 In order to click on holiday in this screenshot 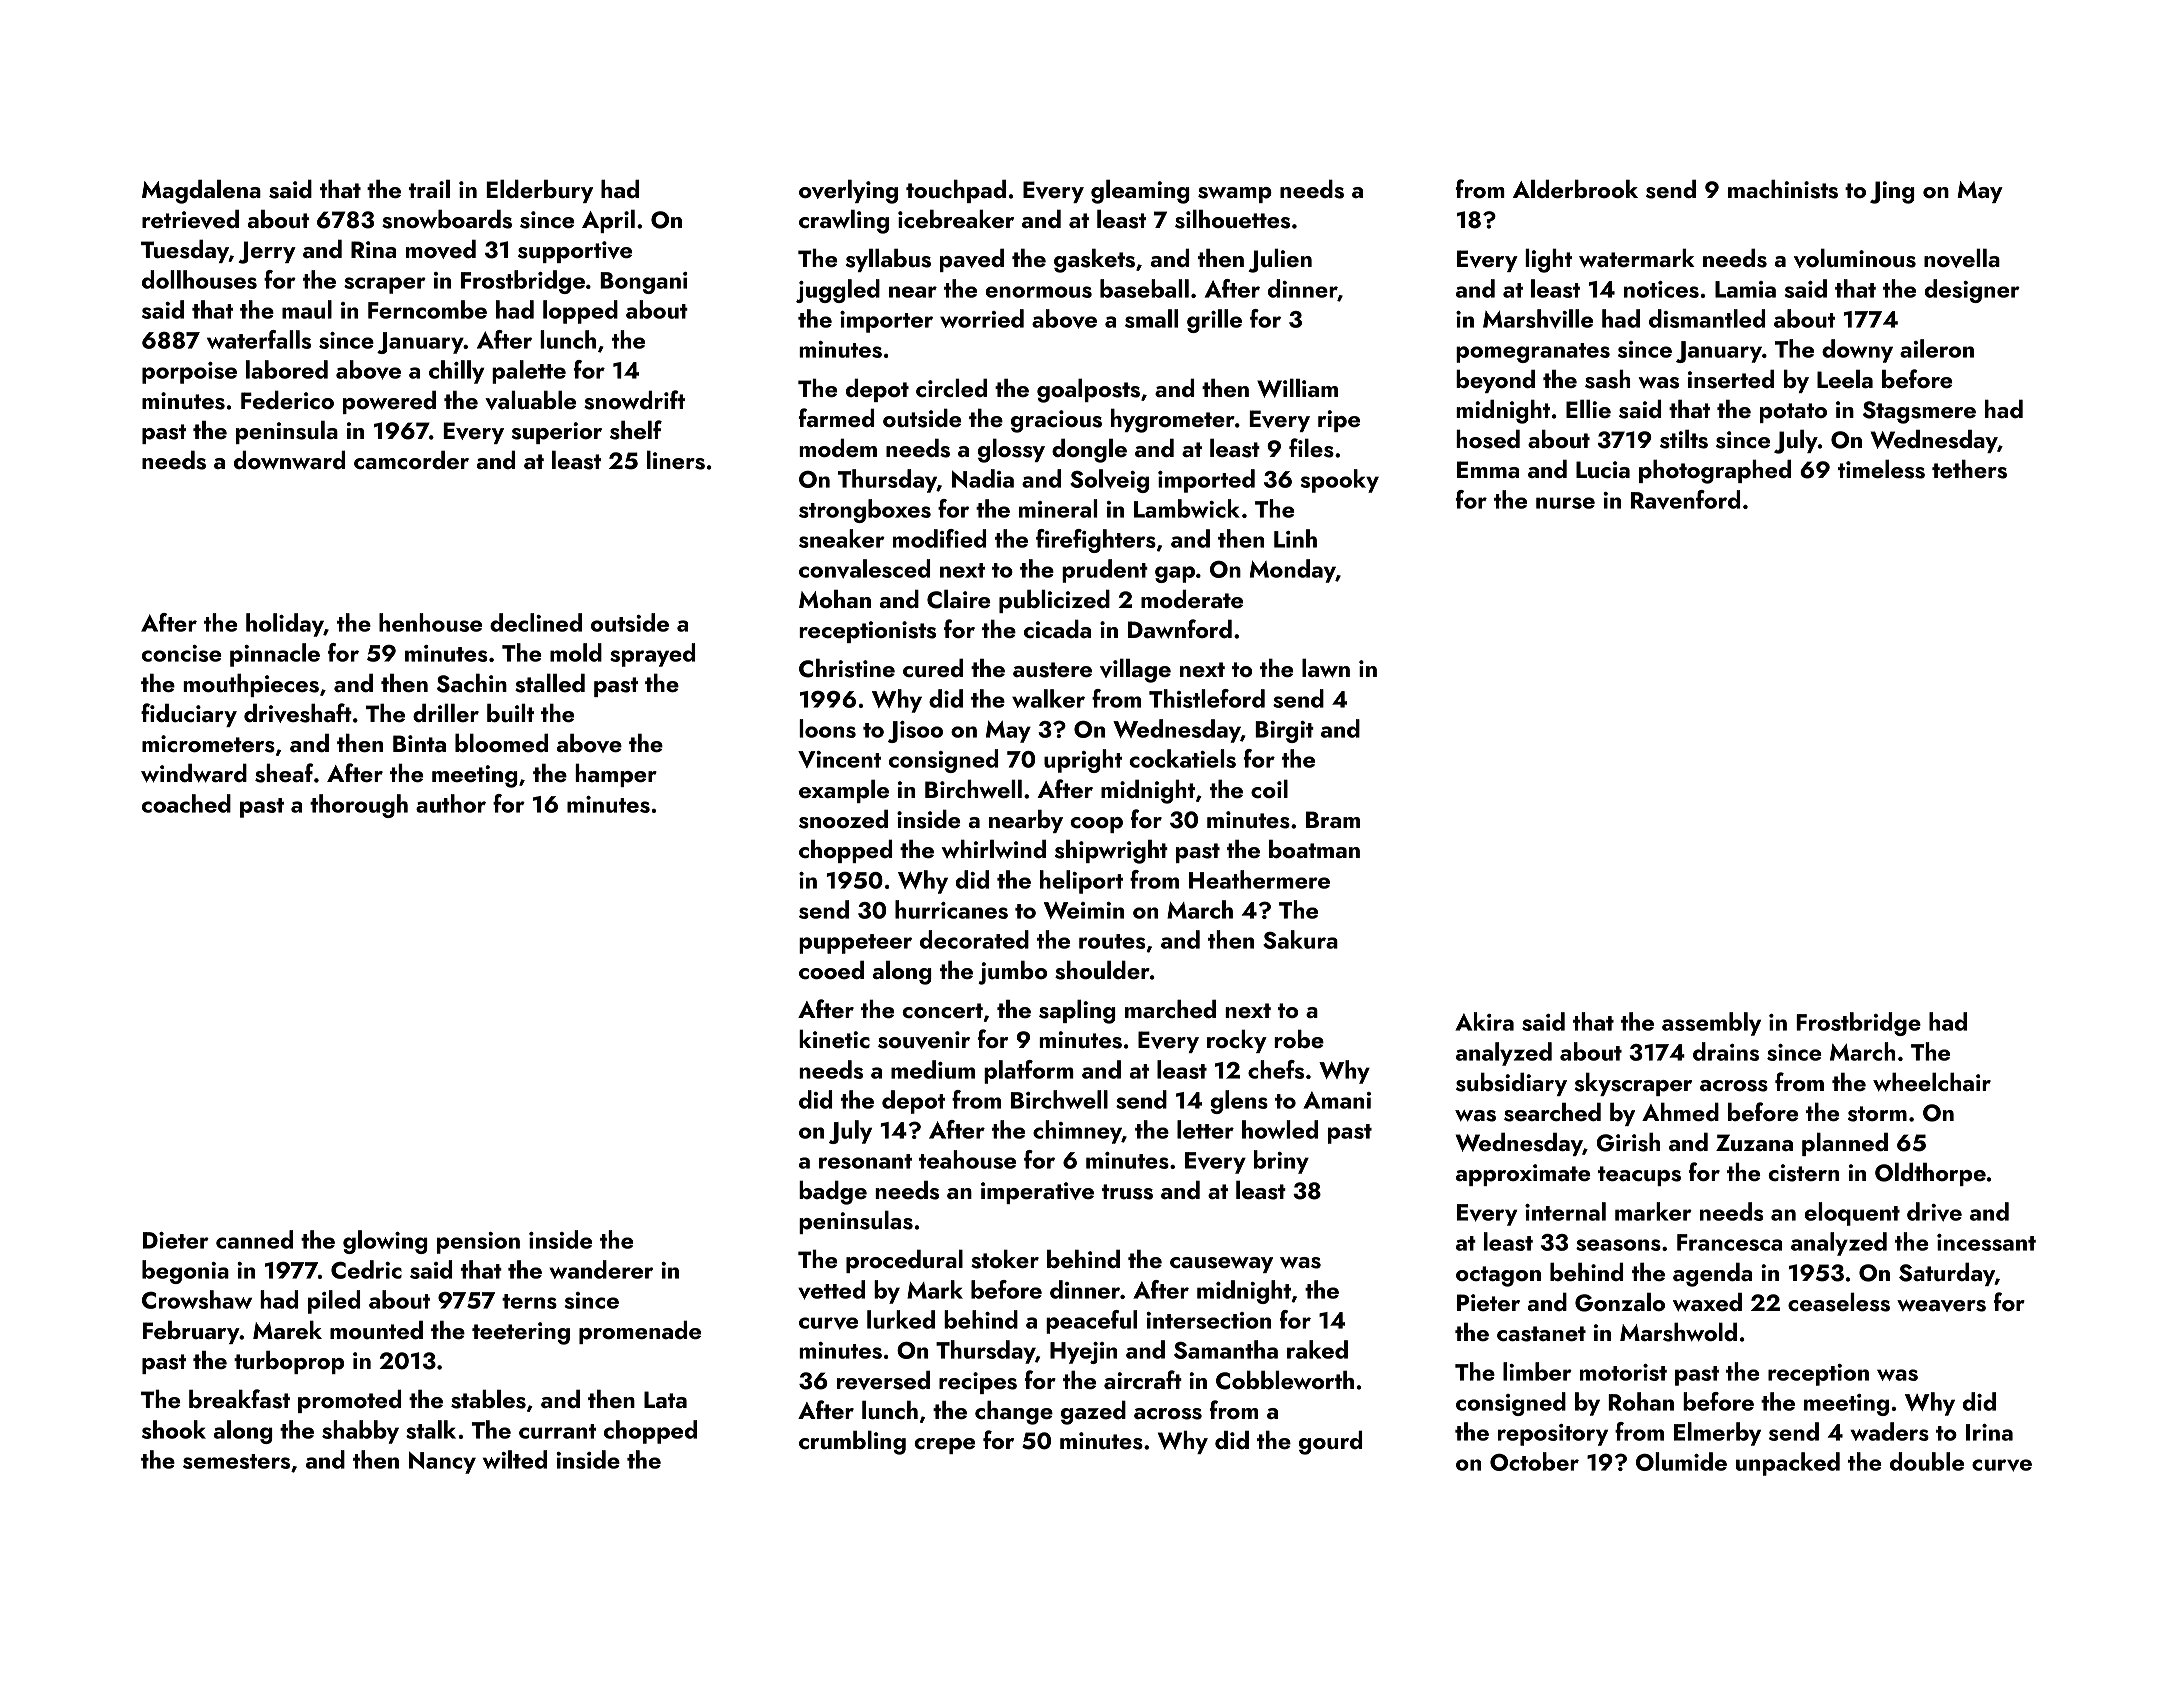, I will do `click(285, 625)`.
